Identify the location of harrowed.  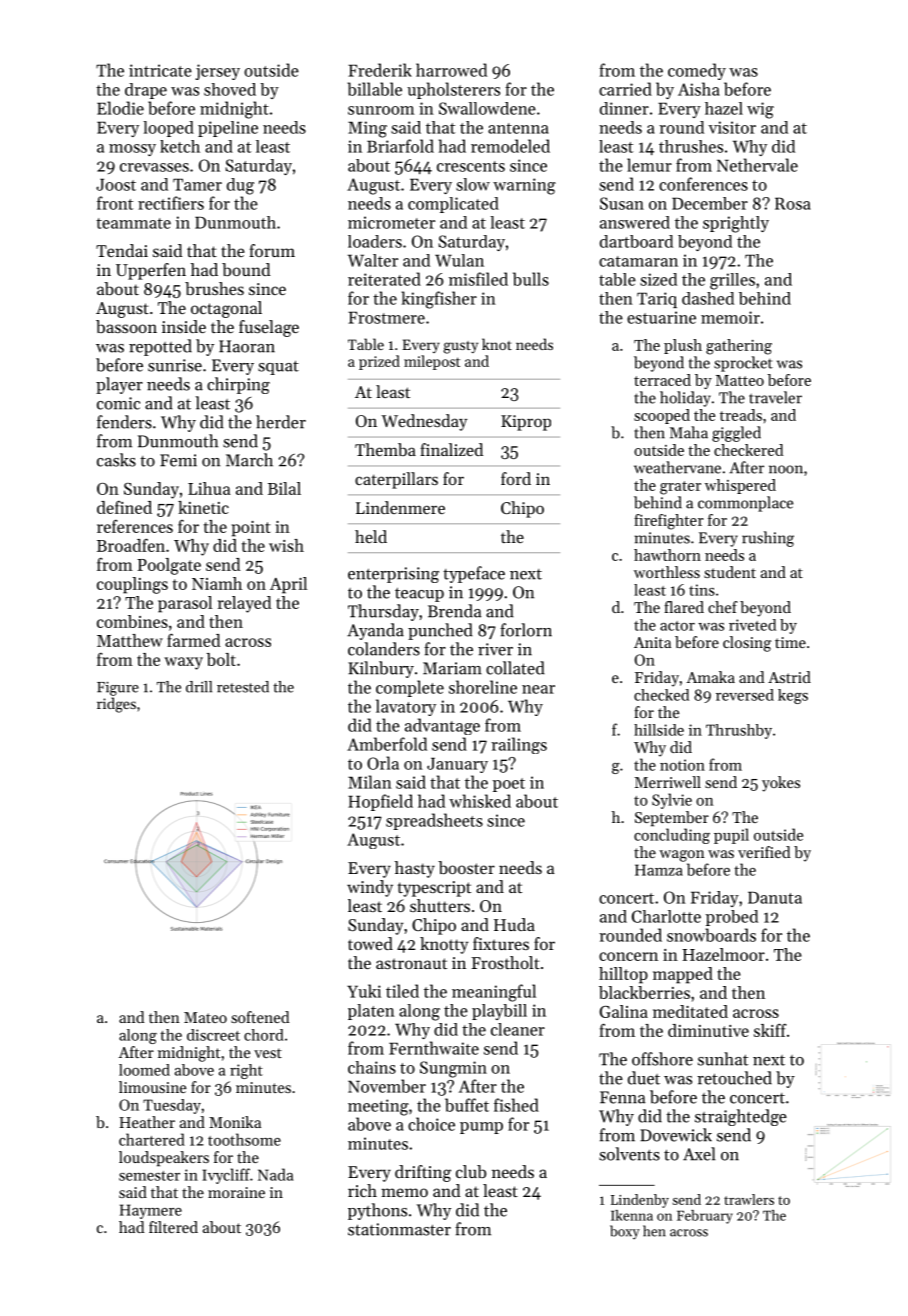
(451, 70).
